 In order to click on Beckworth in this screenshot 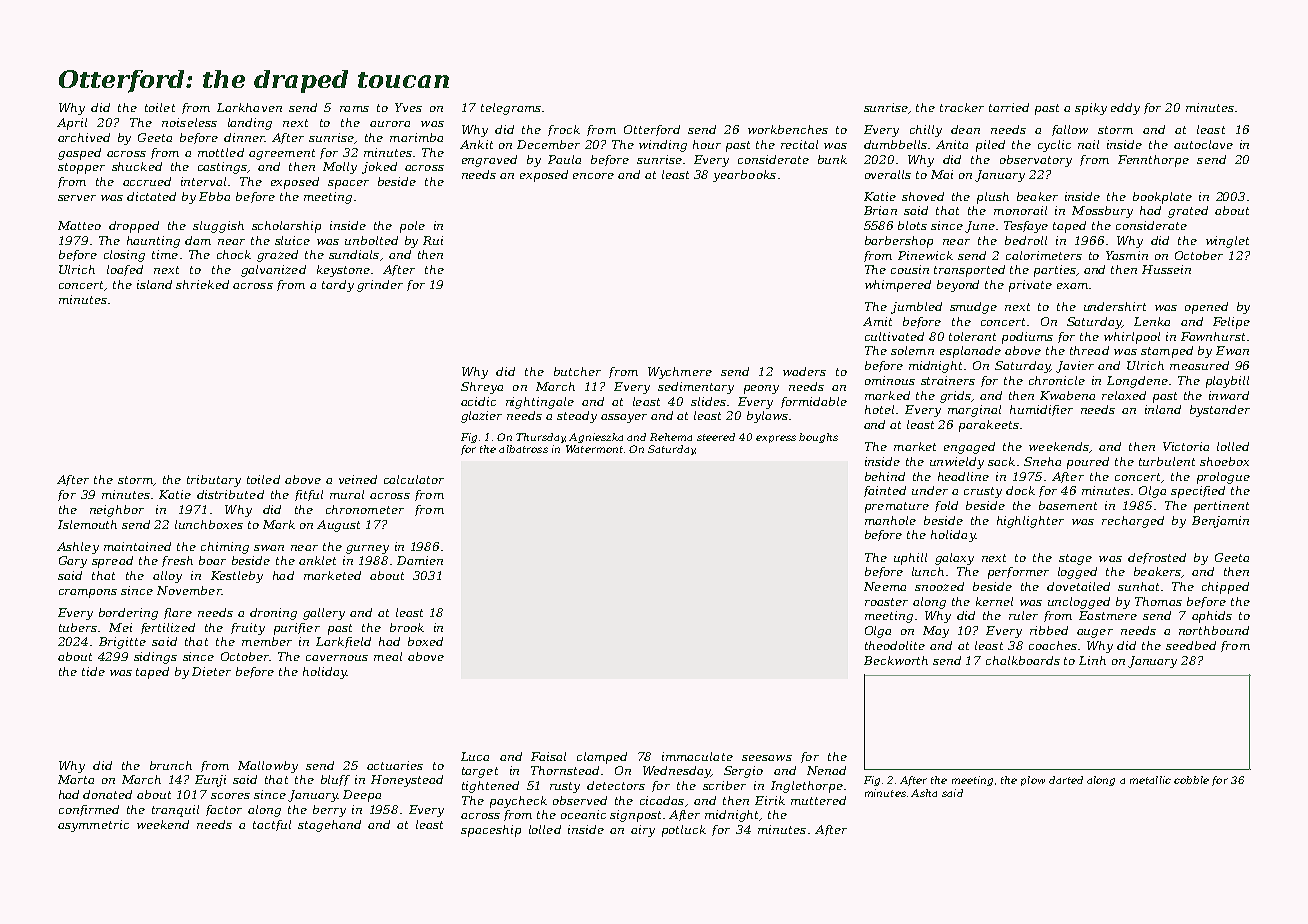, I will do `click(896, 660)`.
